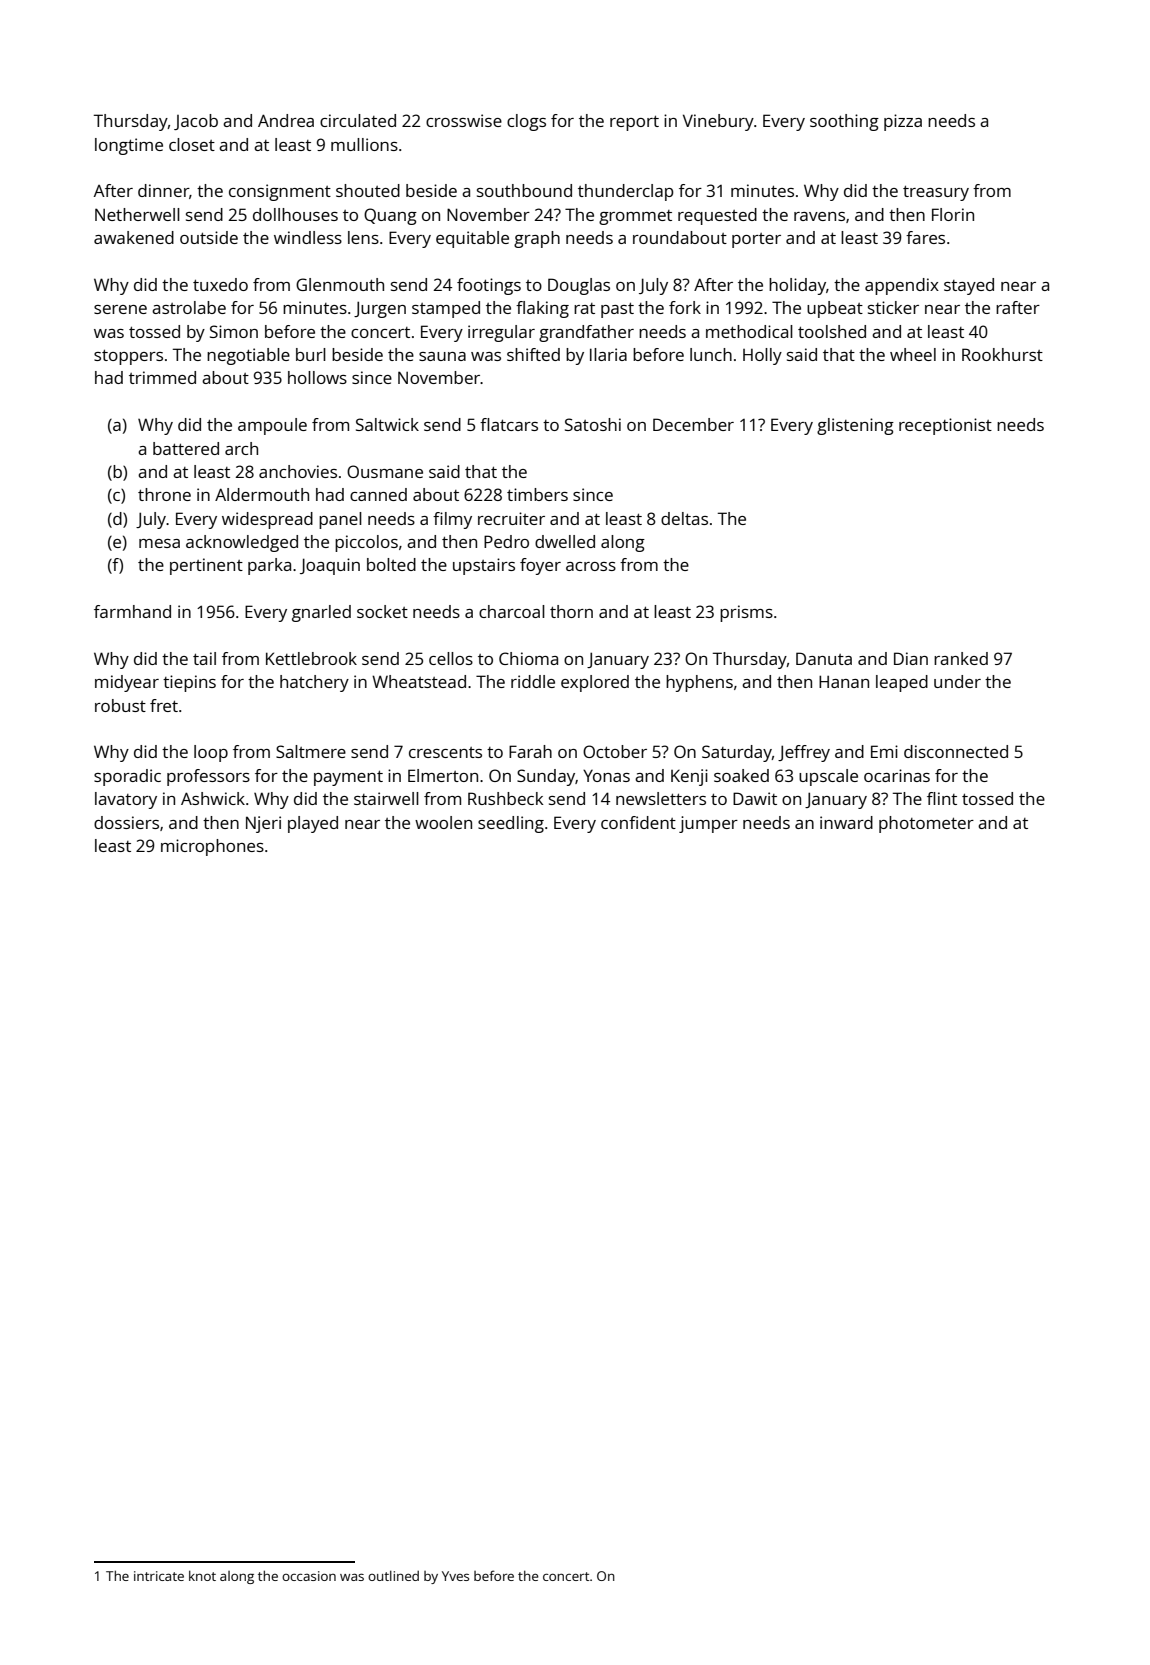 The image size is (1150, 1665). Describe the element at coordinates (186, 448) in the screenshot. I see `battered` at that location.
